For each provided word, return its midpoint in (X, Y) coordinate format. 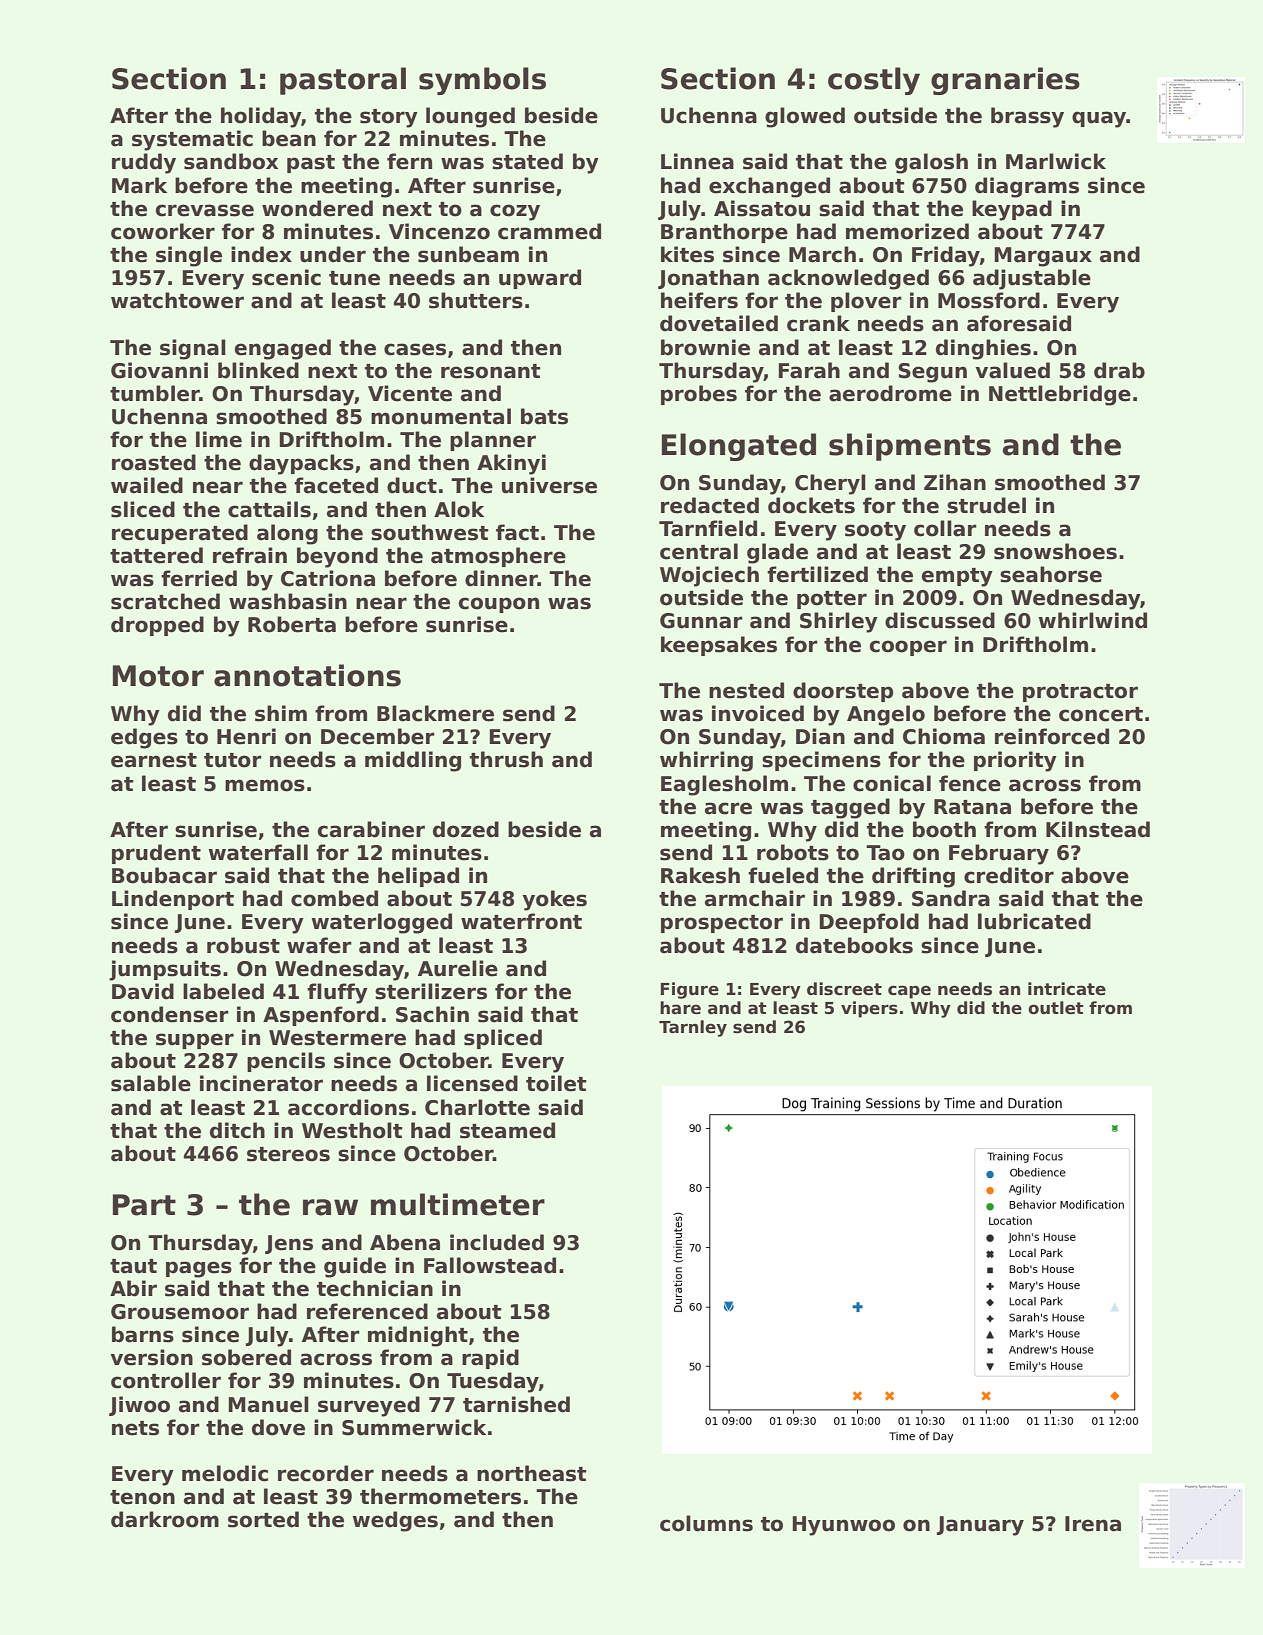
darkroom (165, 1519)
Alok (459, 509)
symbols (482, 81)
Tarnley (693, 1028)
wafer (319, 945)
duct (412, 485)
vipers (869, 1009)
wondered (317, 208)
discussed (940, 620)
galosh (931, 163)
